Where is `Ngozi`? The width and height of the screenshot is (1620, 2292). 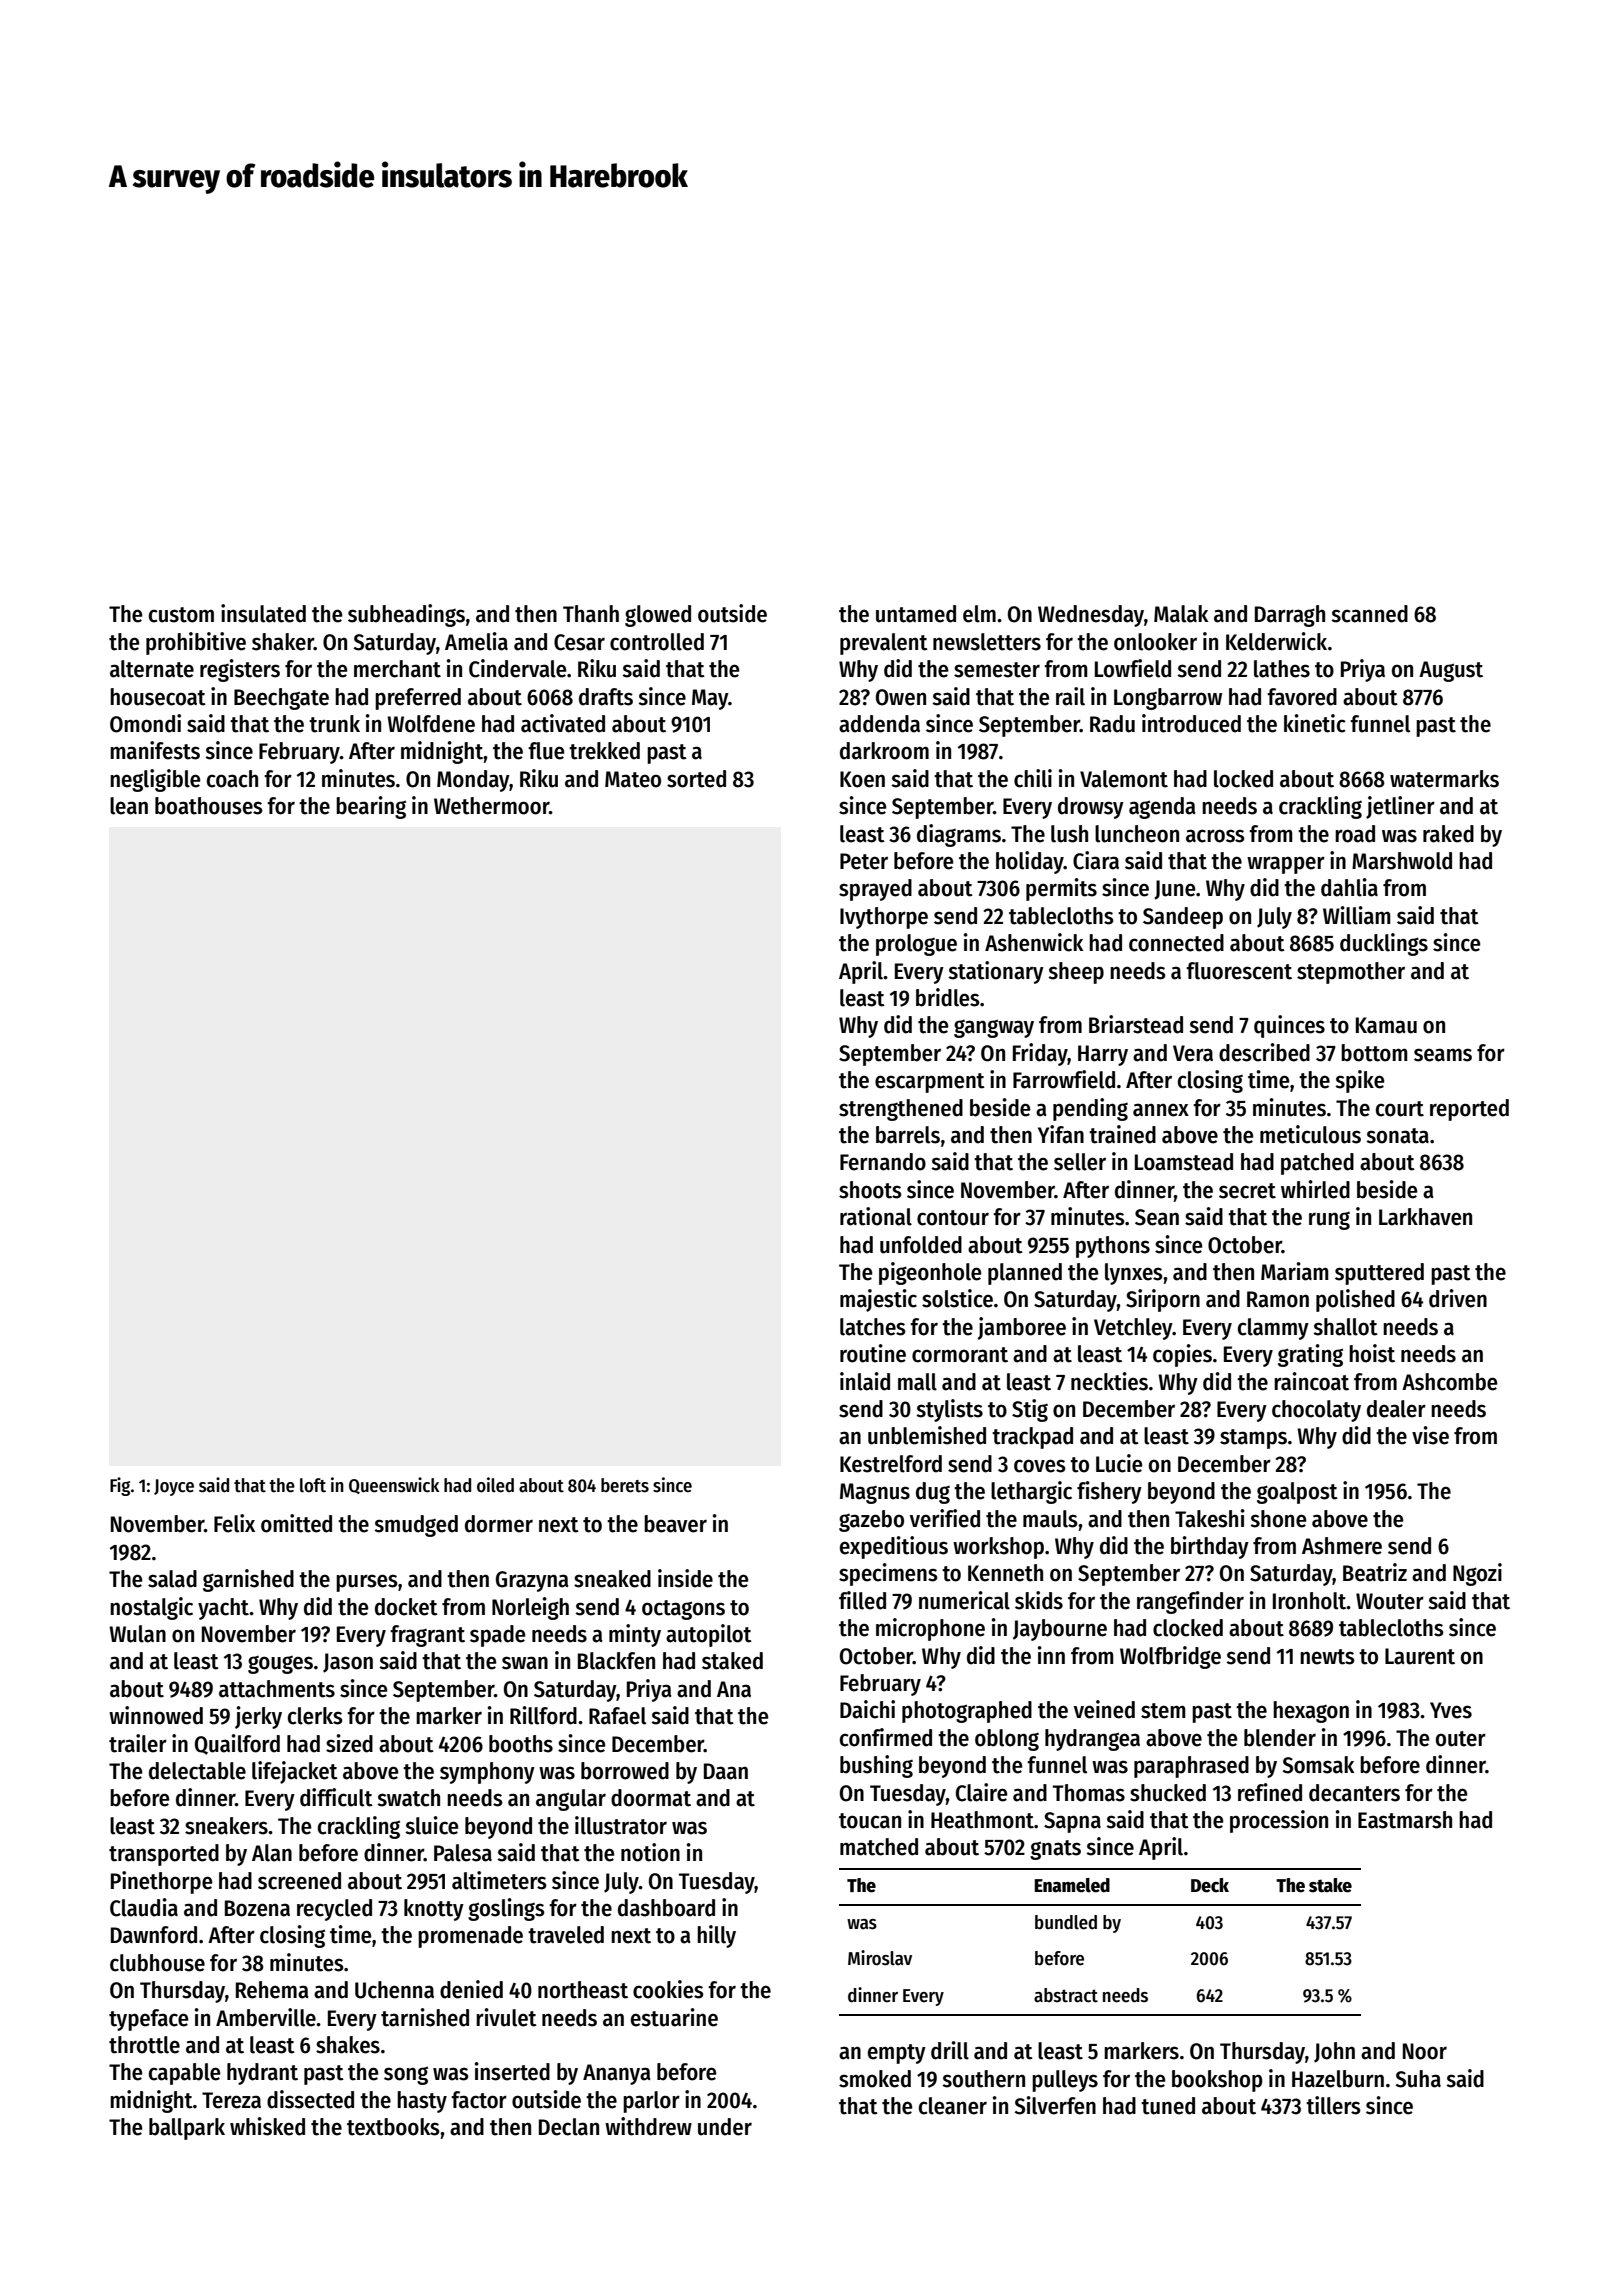 Ngozi is located at coordinates (1477, 1574).
